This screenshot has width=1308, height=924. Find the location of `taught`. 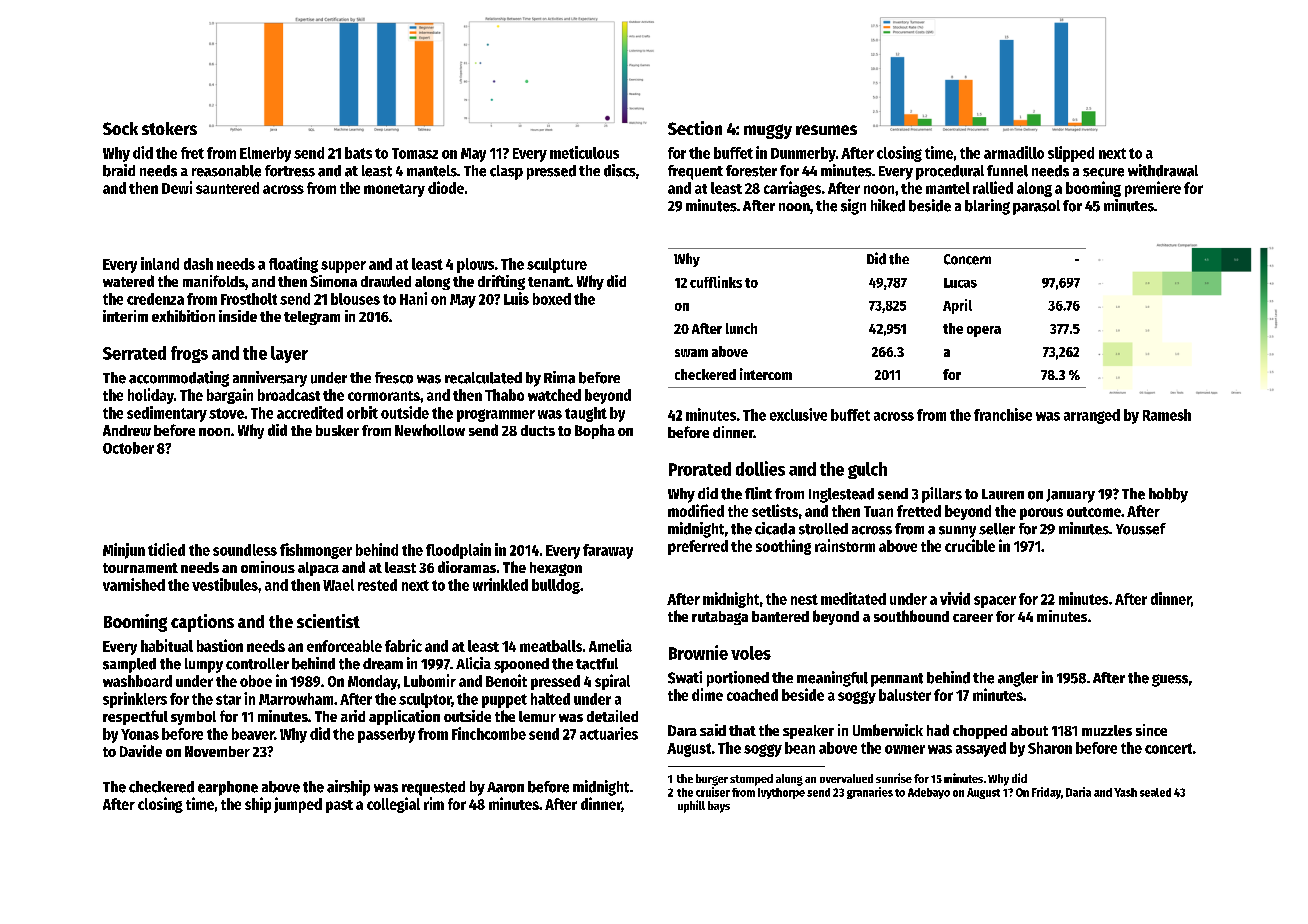

taught is located at coordinates (586, 414).
